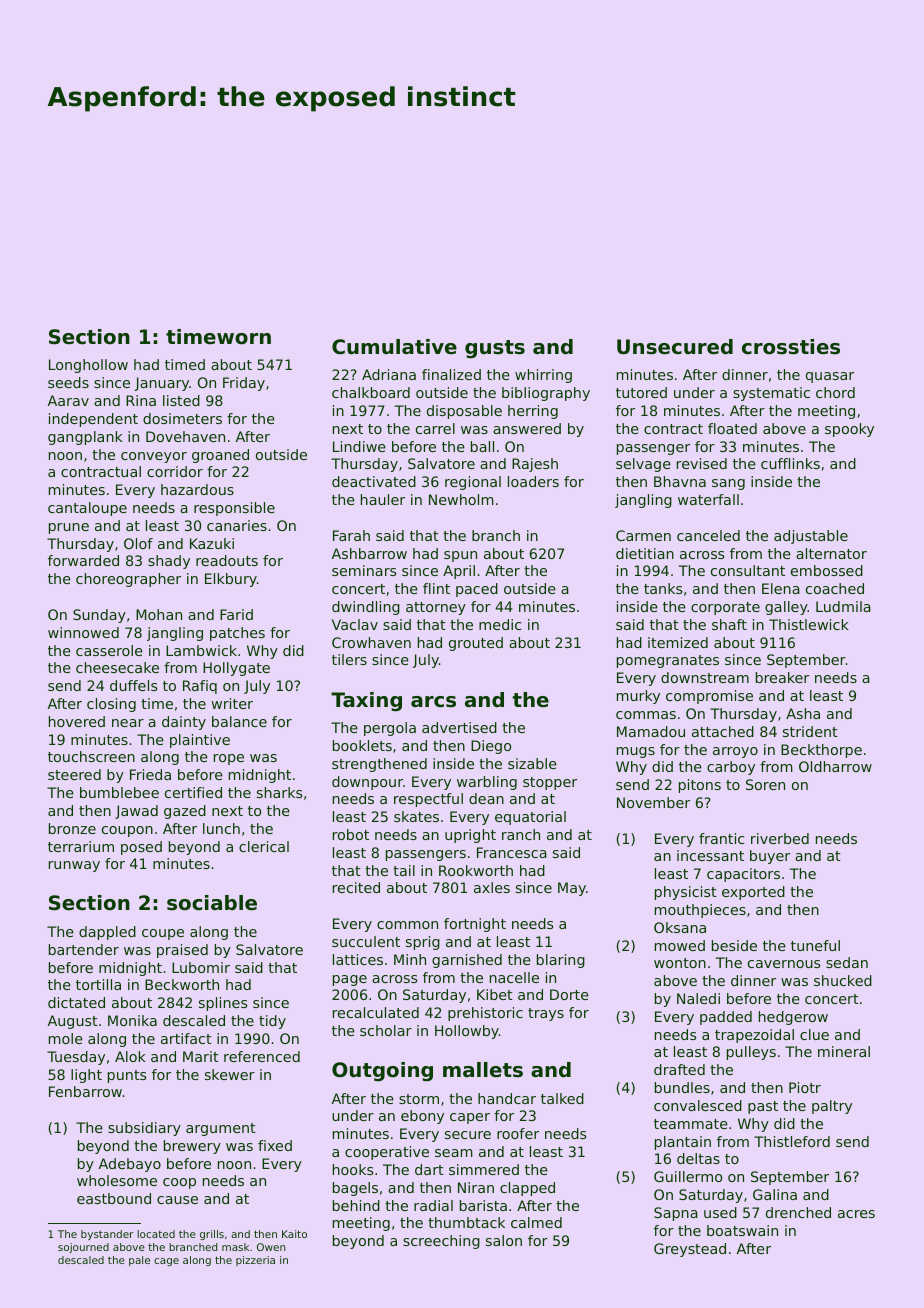 The width and height of the document is (924, 1308). What do you see at coordinates (366, 702) in the document?
I see `Taxing` at bounding box center [366, 702].
